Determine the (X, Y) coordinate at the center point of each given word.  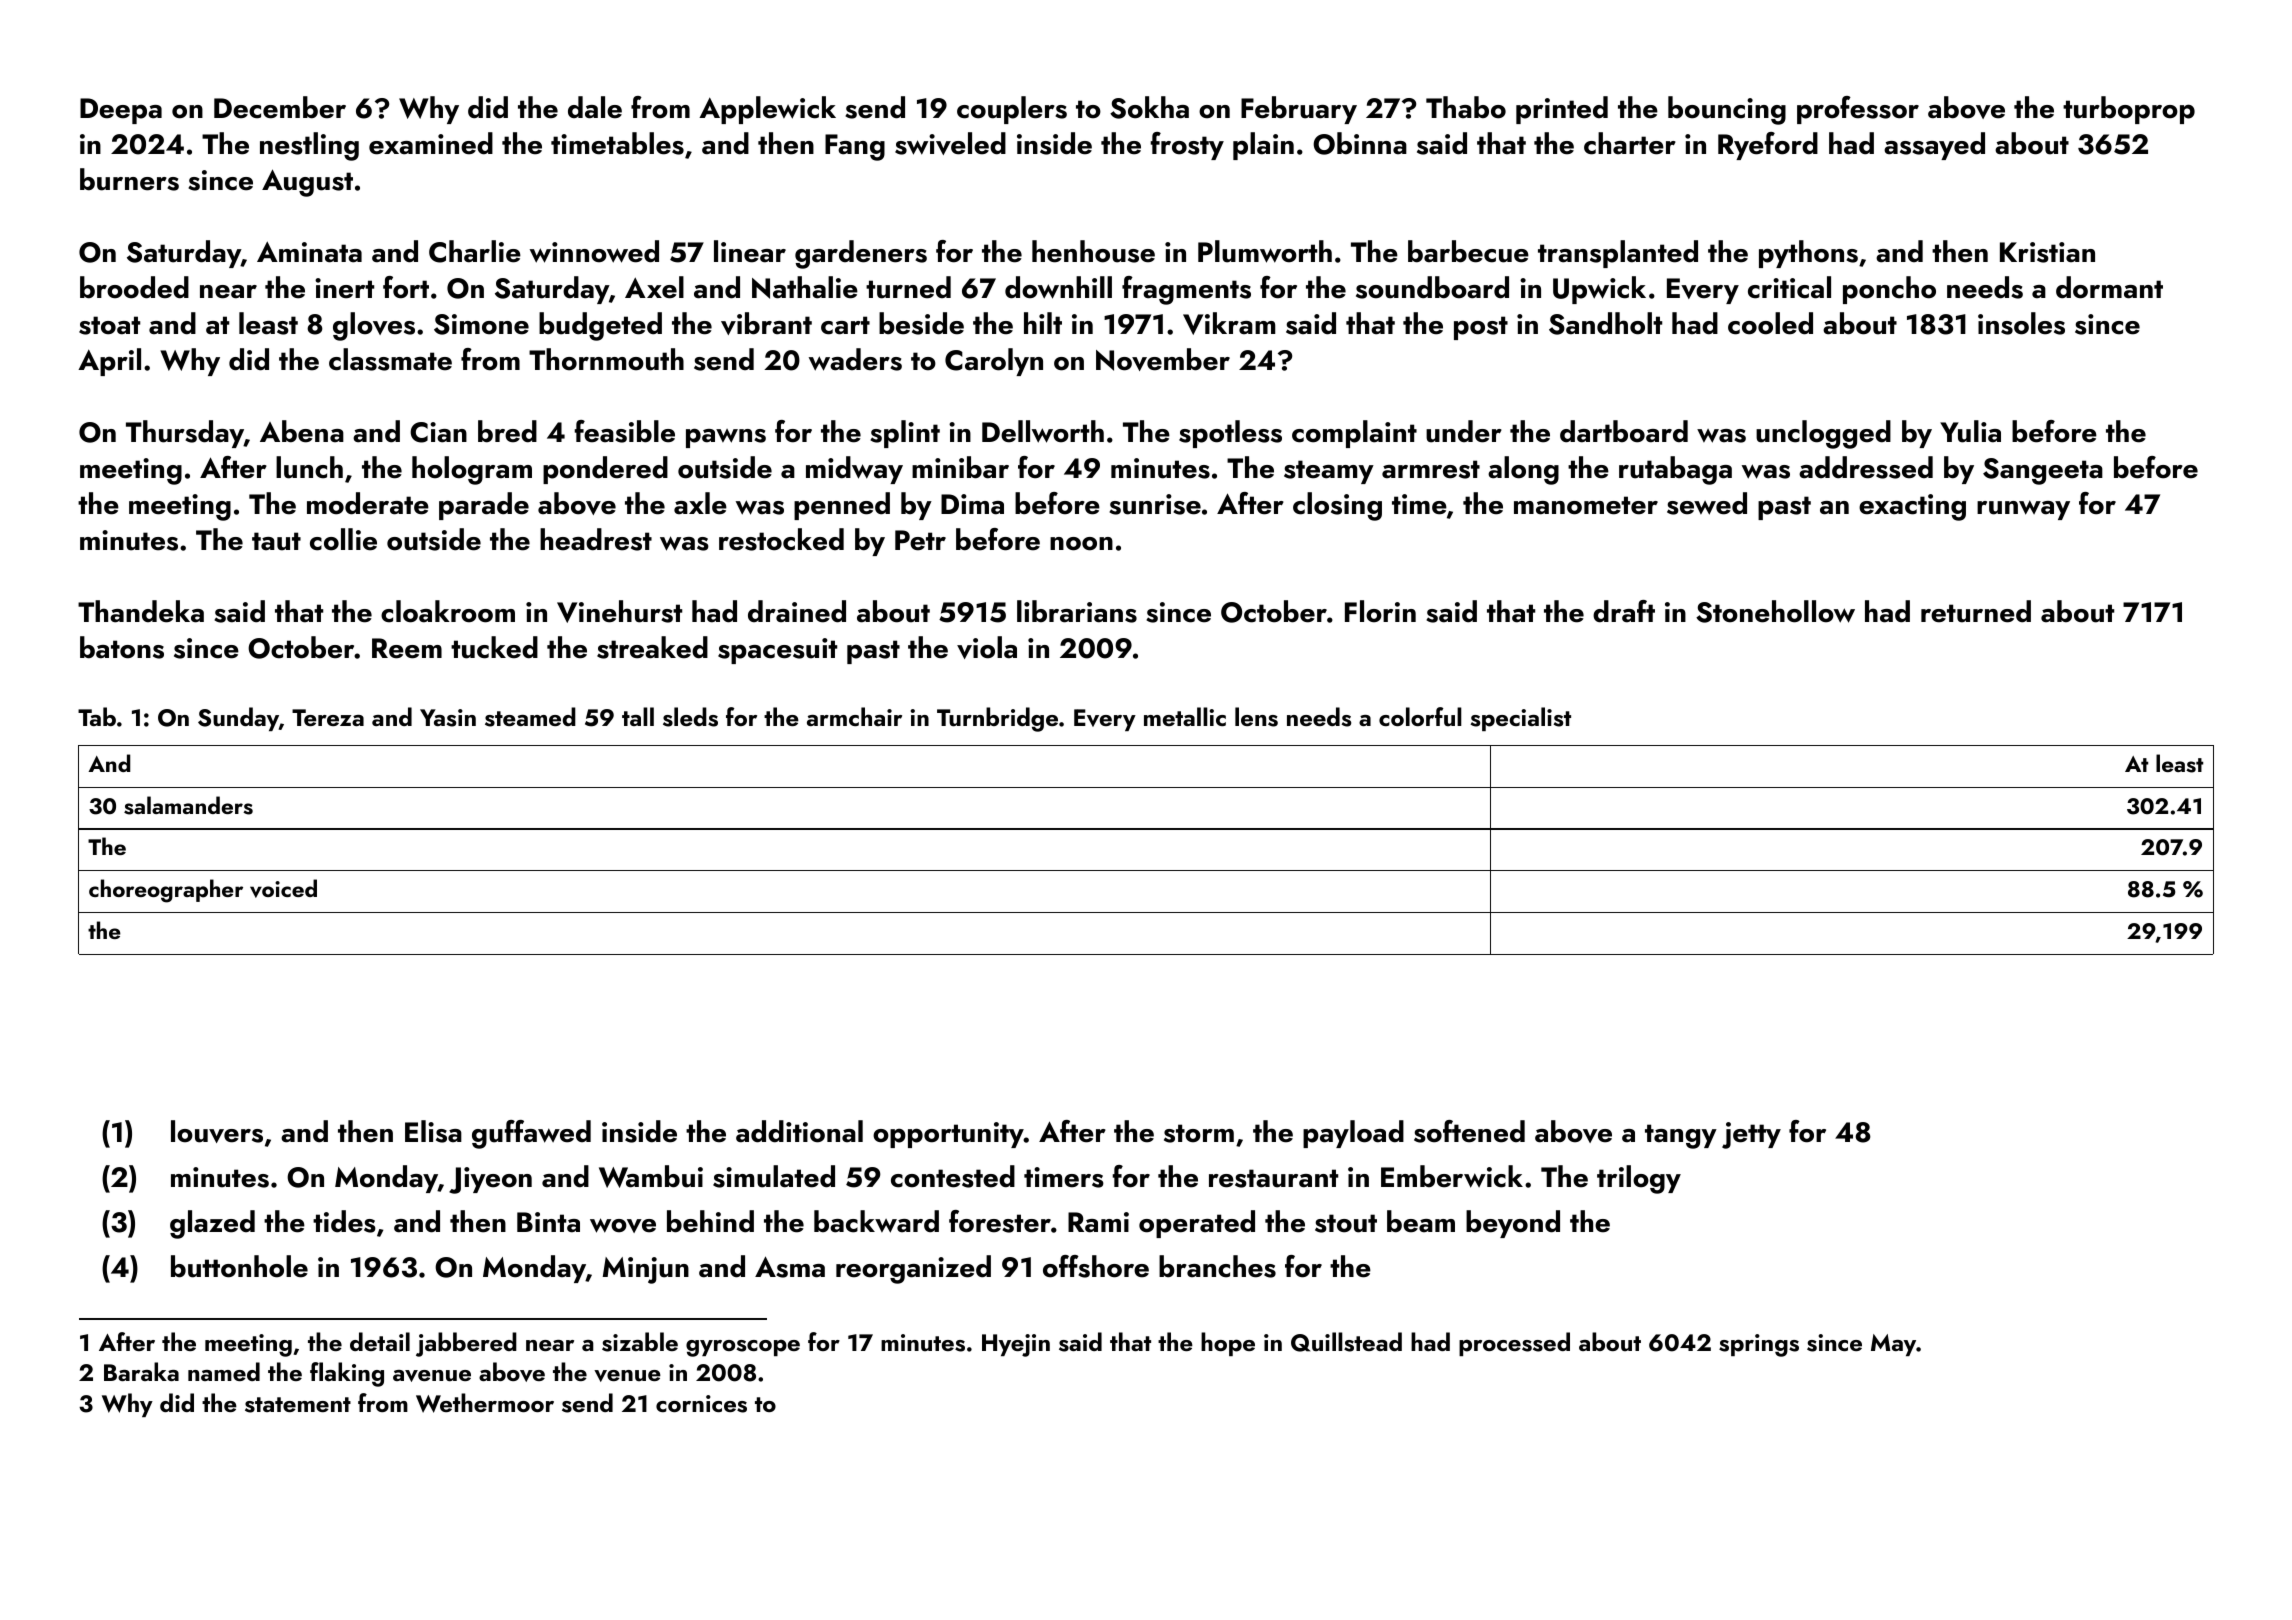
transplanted (1618, 254)
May (1893, 1345)
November (1163, 359)
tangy (1681, 1136)
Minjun (646, 1270)
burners (129, 179)
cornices (701, 1404)
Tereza (328, 717)
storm (1199, 1133)
